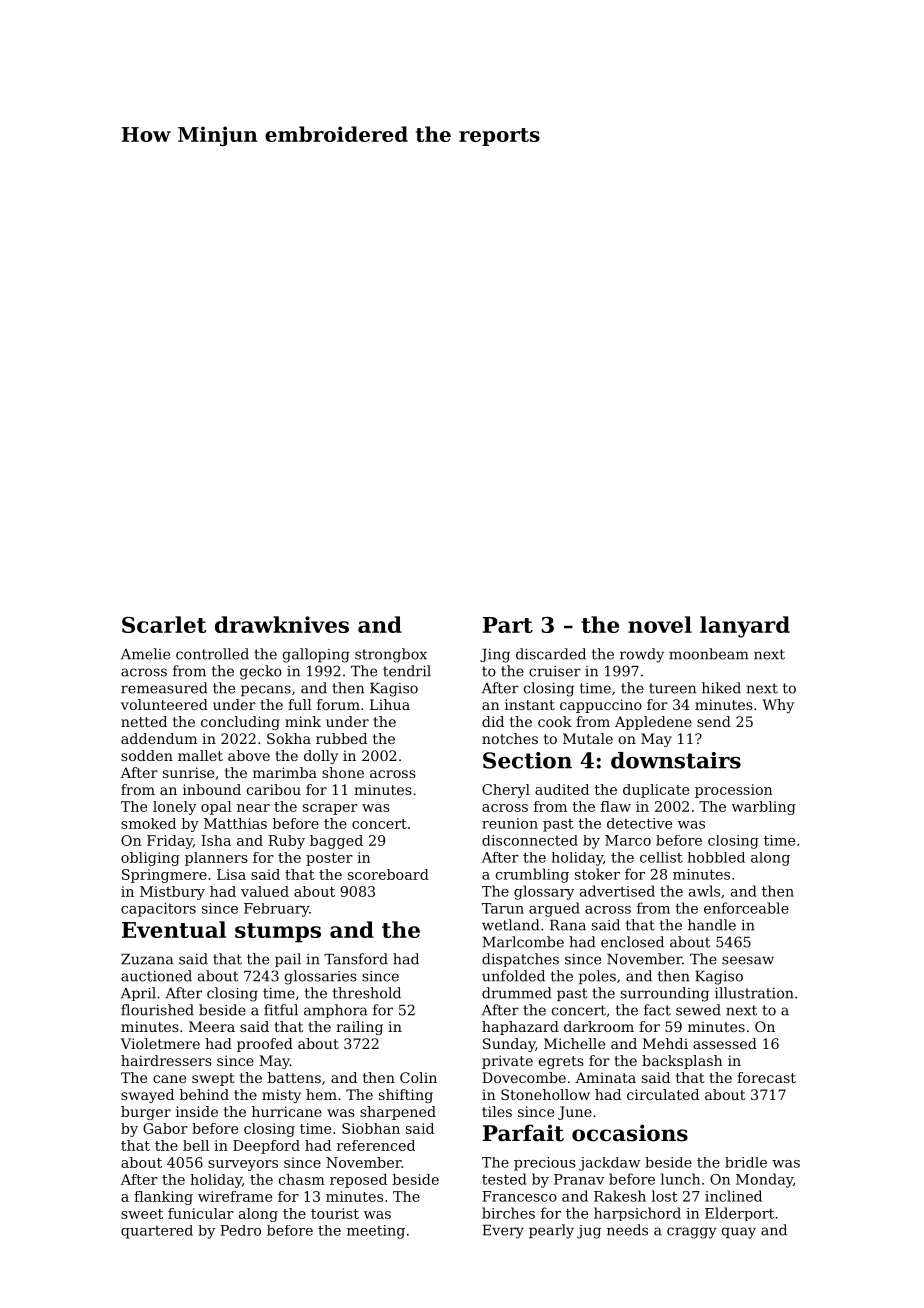  I want to click on Zuzana, so click(147, 959).
